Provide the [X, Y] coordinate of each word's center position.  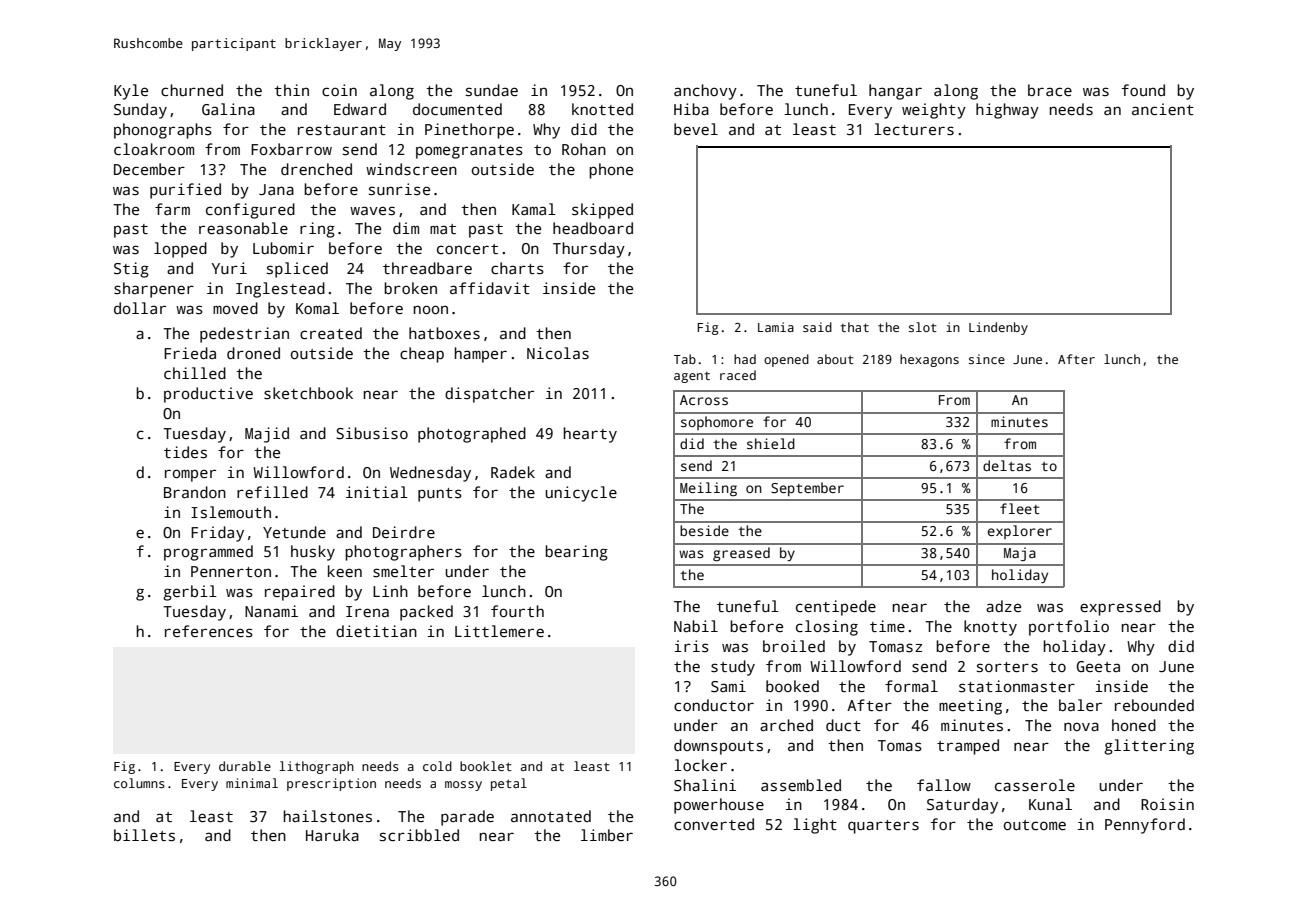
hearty [590, 435]
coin [339, 90]
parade [467, 818]
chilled [195, 373]
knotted [602, 109]
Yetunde [294, 532]
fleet [1020, 508]
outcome [1035, 825]
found [1143, 90]
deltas [1007, 465]
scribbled [419, 835]
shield [771, 443]
